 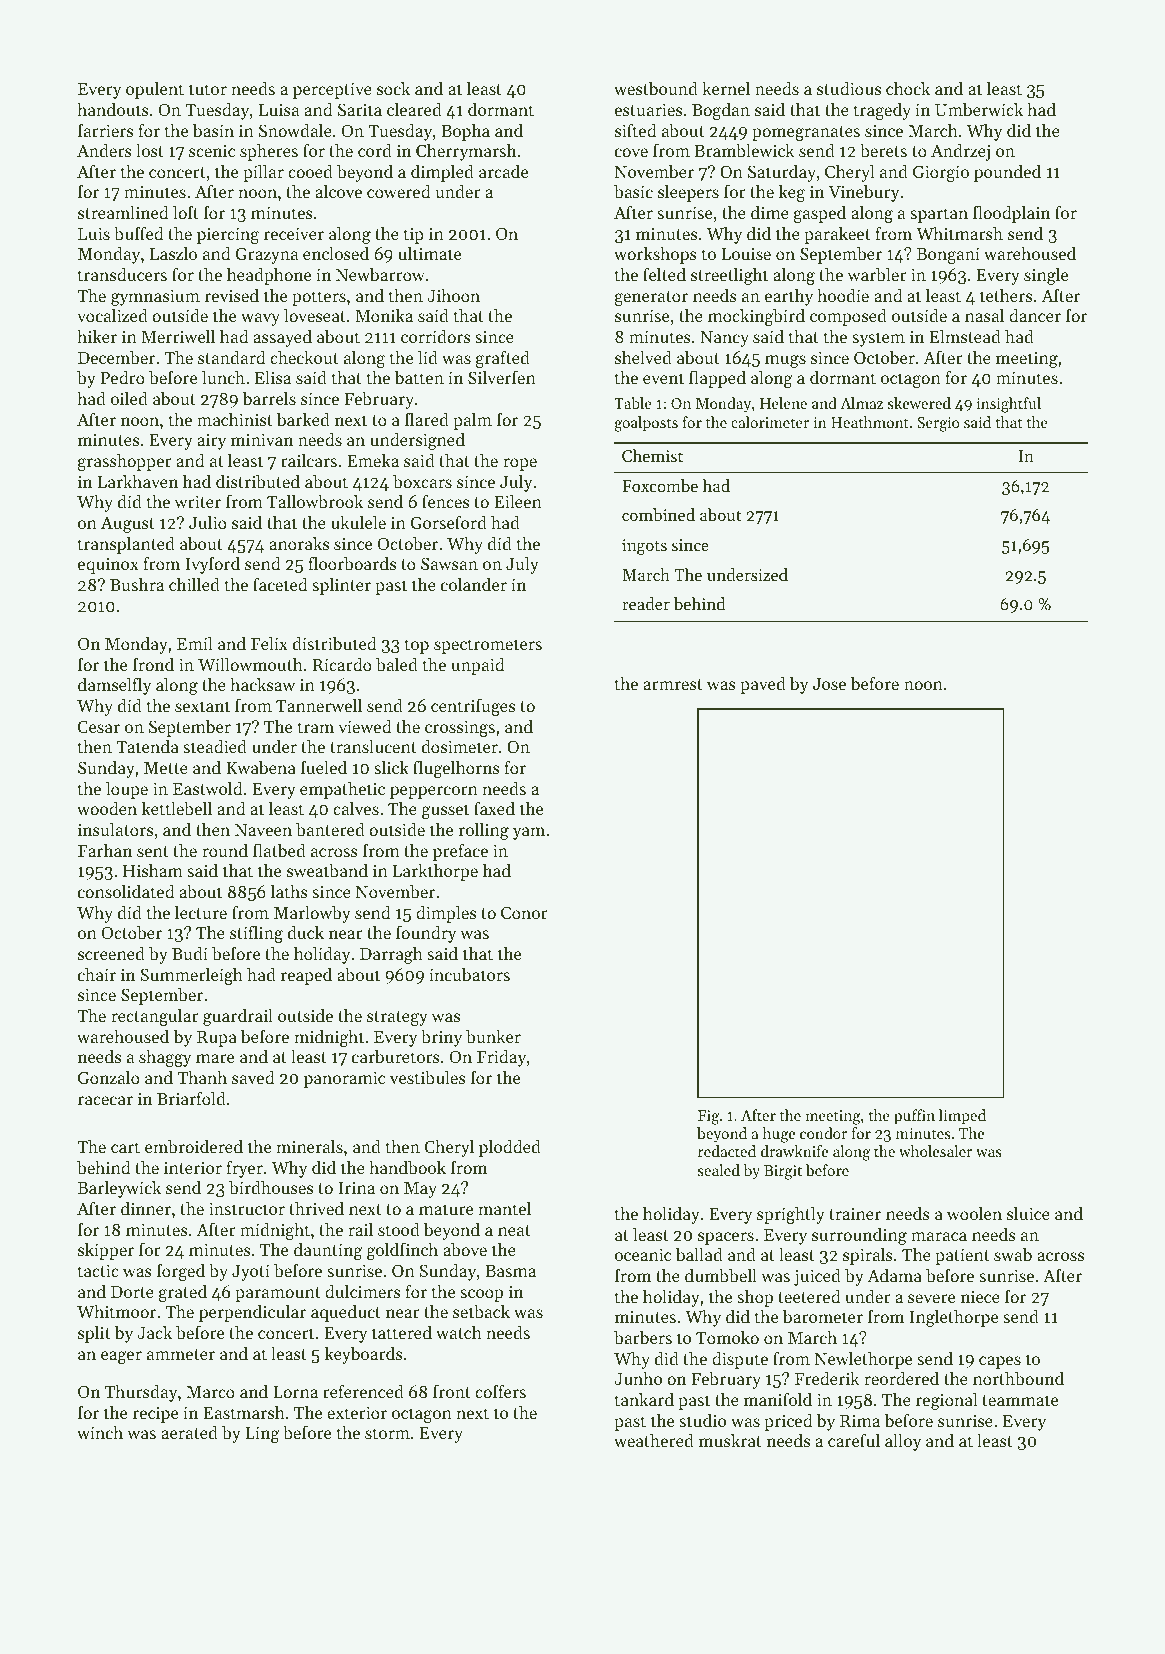 I want to click on tutor, so click(x=208, y=89).
